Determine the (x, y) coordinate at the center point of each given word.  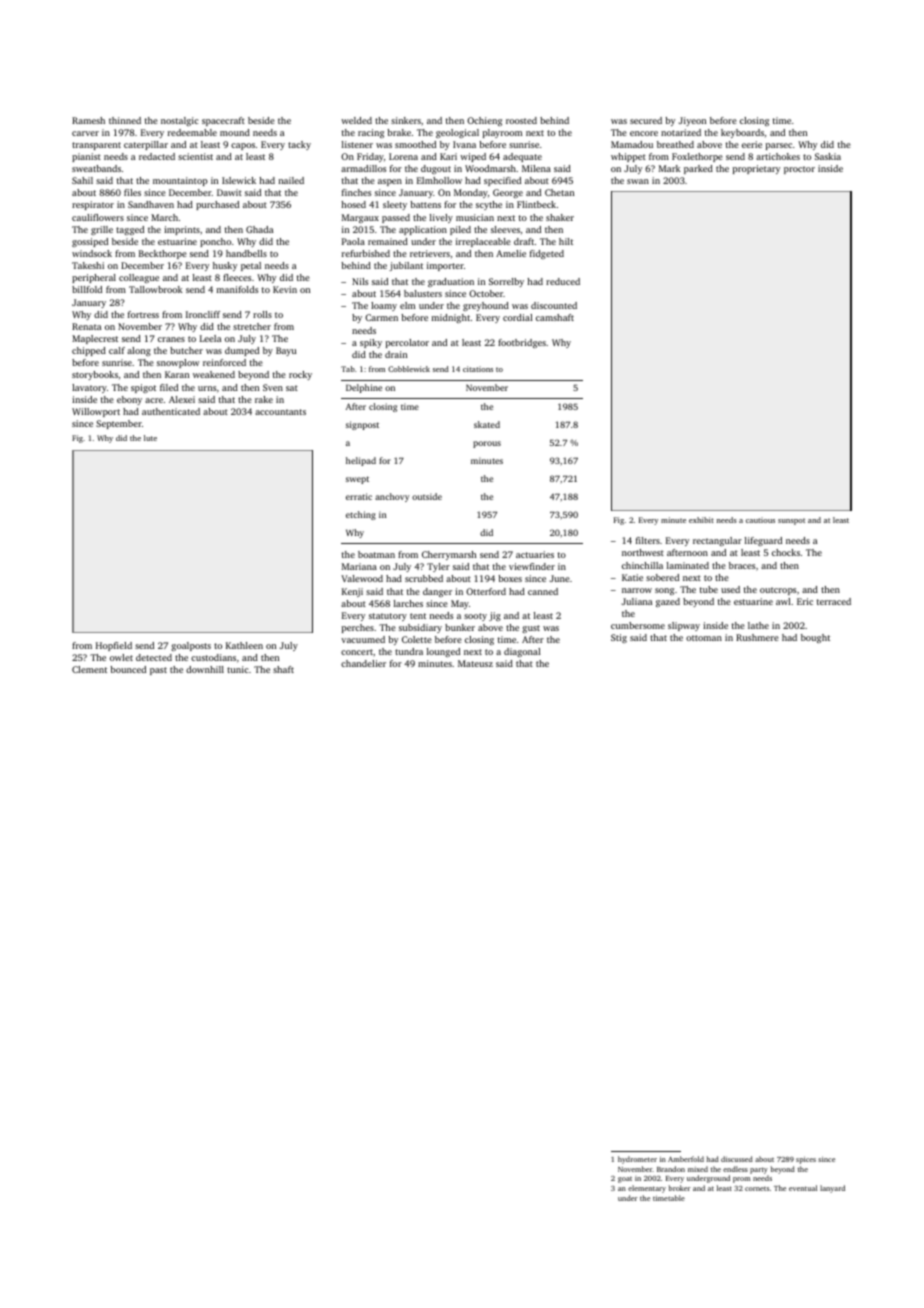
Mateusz (475, 663)
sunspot (791, 521)
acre (154, 400)
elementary (647, 1189)
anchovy (392, 497)
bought (815, 638)
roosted (521, 120)
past (158, 671)
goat (625, 1180)
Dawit (229, 192)
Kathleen (244, 645)
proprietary (756, 169)
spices (806, 1160)
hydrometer (637, 1160)
